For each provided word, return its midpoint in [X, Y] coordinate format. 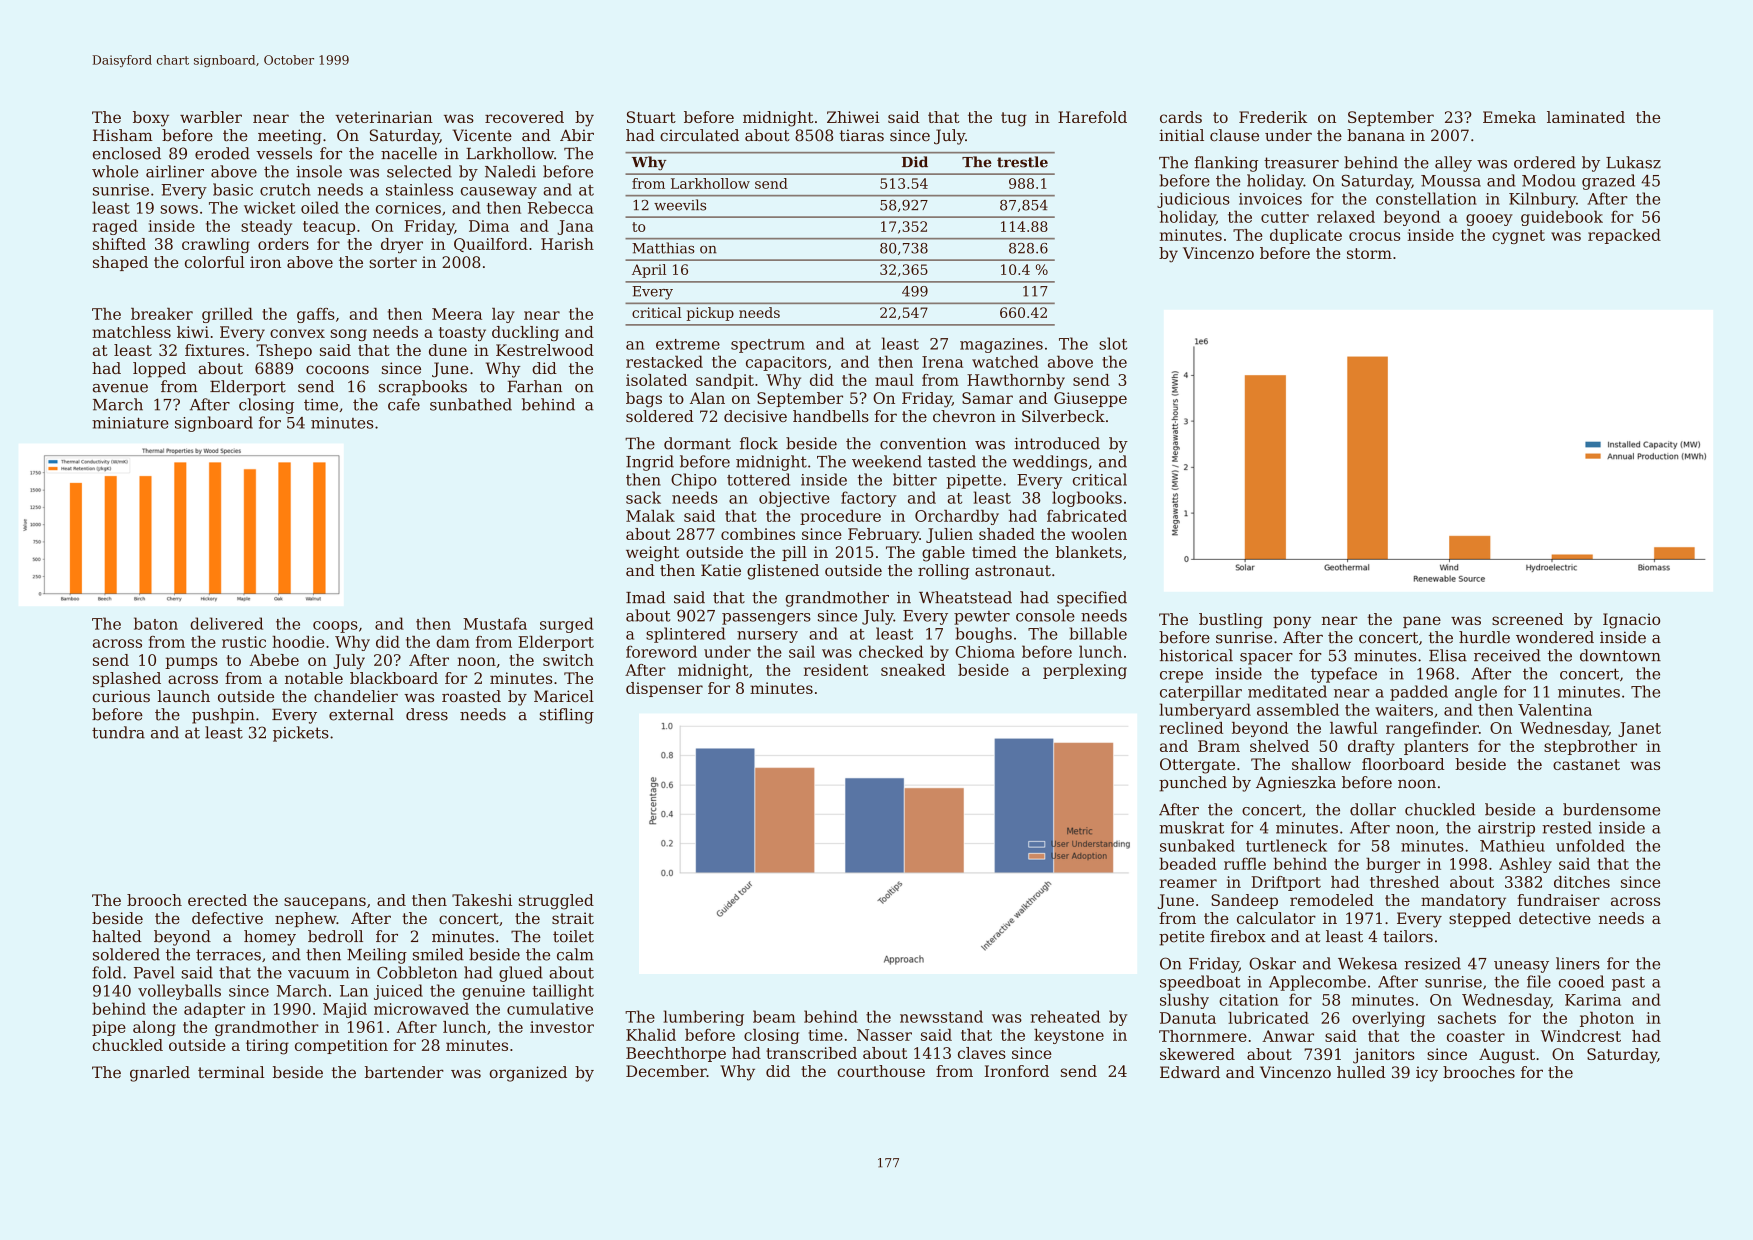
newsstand [941, 1016]
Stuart [651, 117]
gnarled [160, 1074]
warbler [211, 117]
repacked [1624, 236]
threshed [1404, 882]
